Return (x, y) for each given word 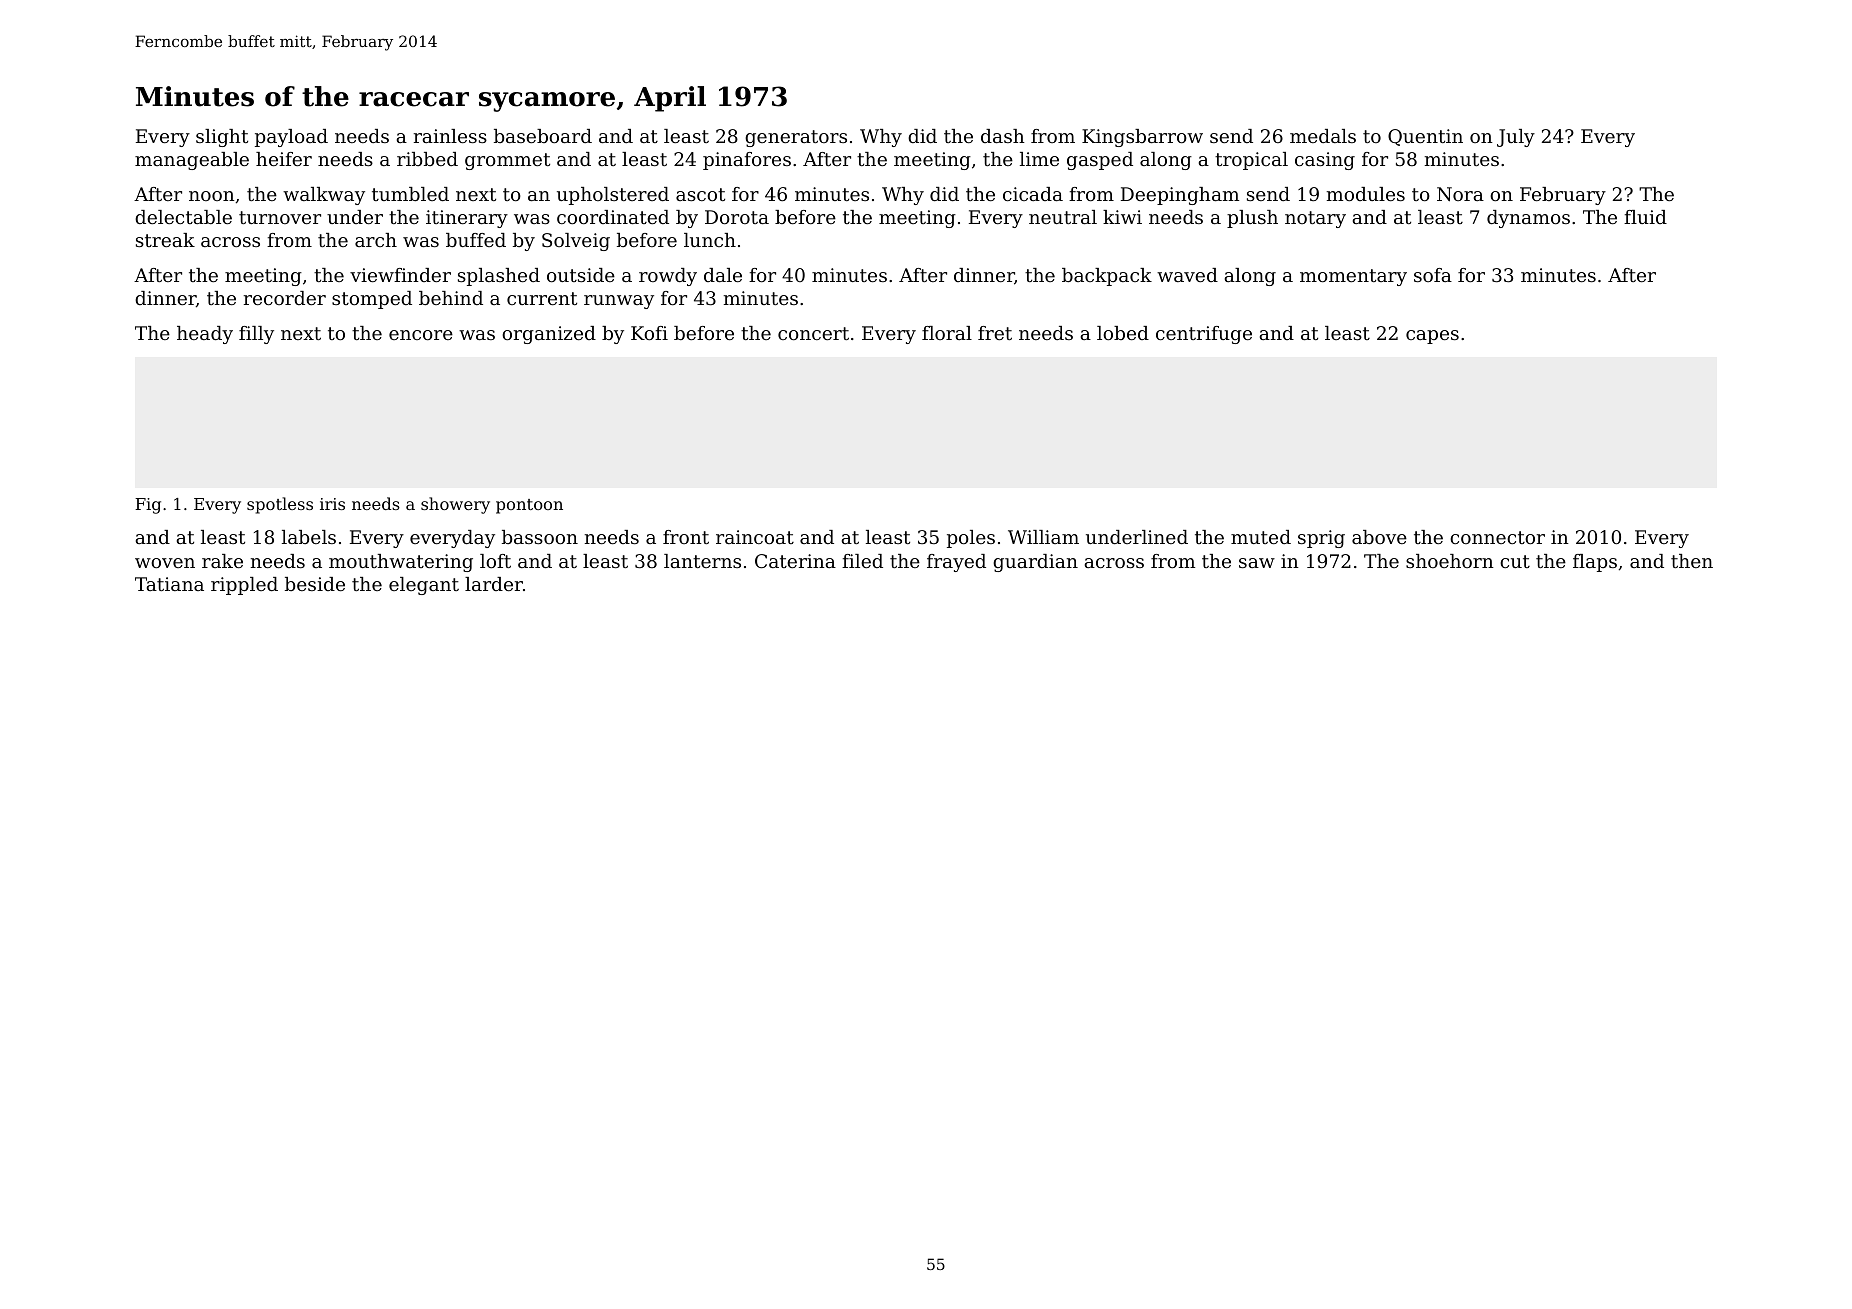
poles (971, 539)
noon (212, 196)
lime (1039, 159)
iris (332, 504)
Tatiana (169, 584)
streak (165, 240)
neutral (1063, 217)
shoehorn (1450, 561)
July (1516, 138)
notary (1315, 219)
